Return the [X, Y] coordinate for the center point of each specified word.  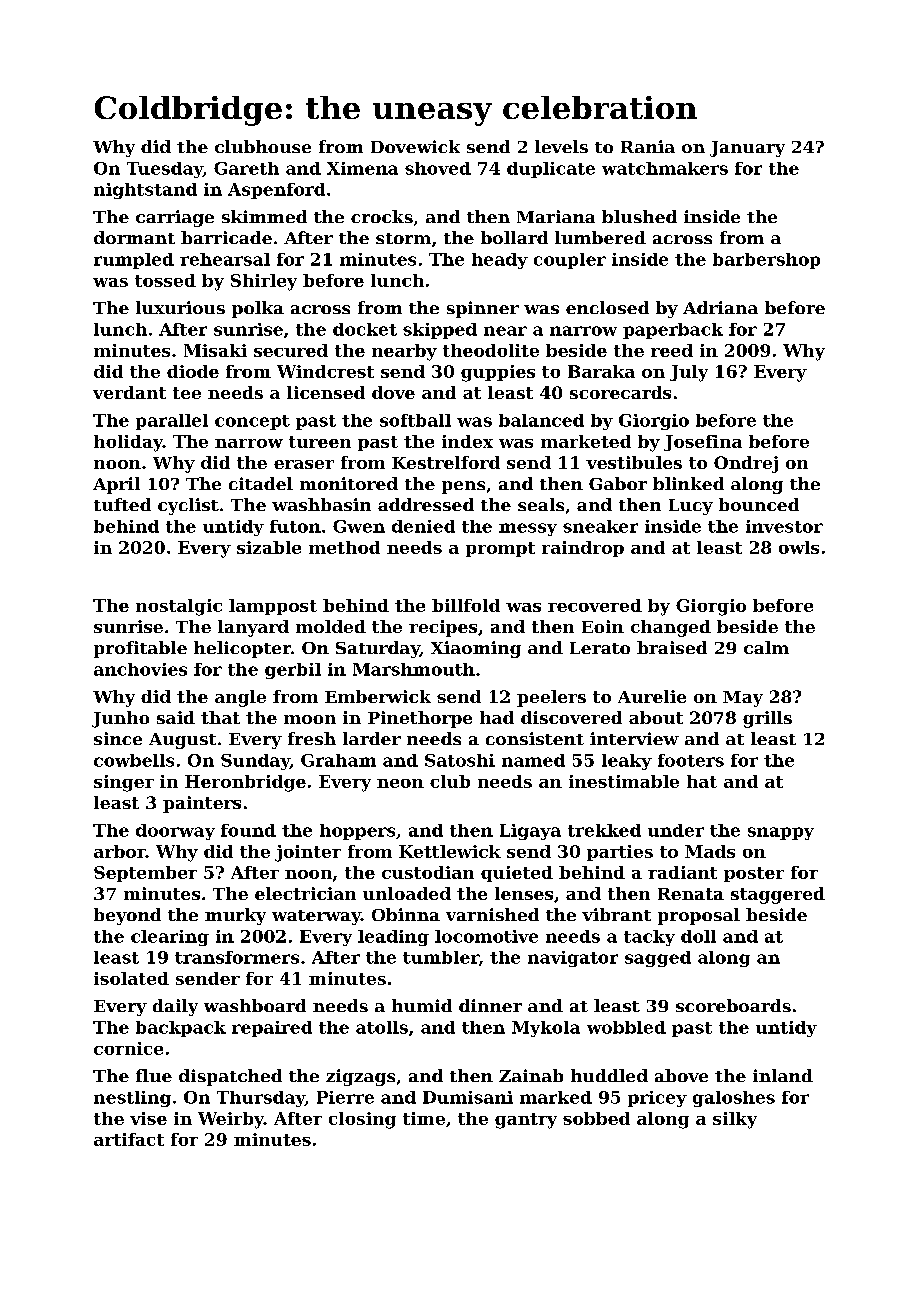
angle [240, 698]
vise [148, 1118]
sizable [269, 547]
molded [331, 626]
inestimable [624, 781]
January [747, 149]
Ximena [362, 168]
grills [767, 719]
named [533, 760]
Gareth [246, 168]
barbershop [766, 261]
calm [766, 647]
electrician [305, 893]
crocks [382, 216]
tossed [165, 280]
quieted [517, 874]
